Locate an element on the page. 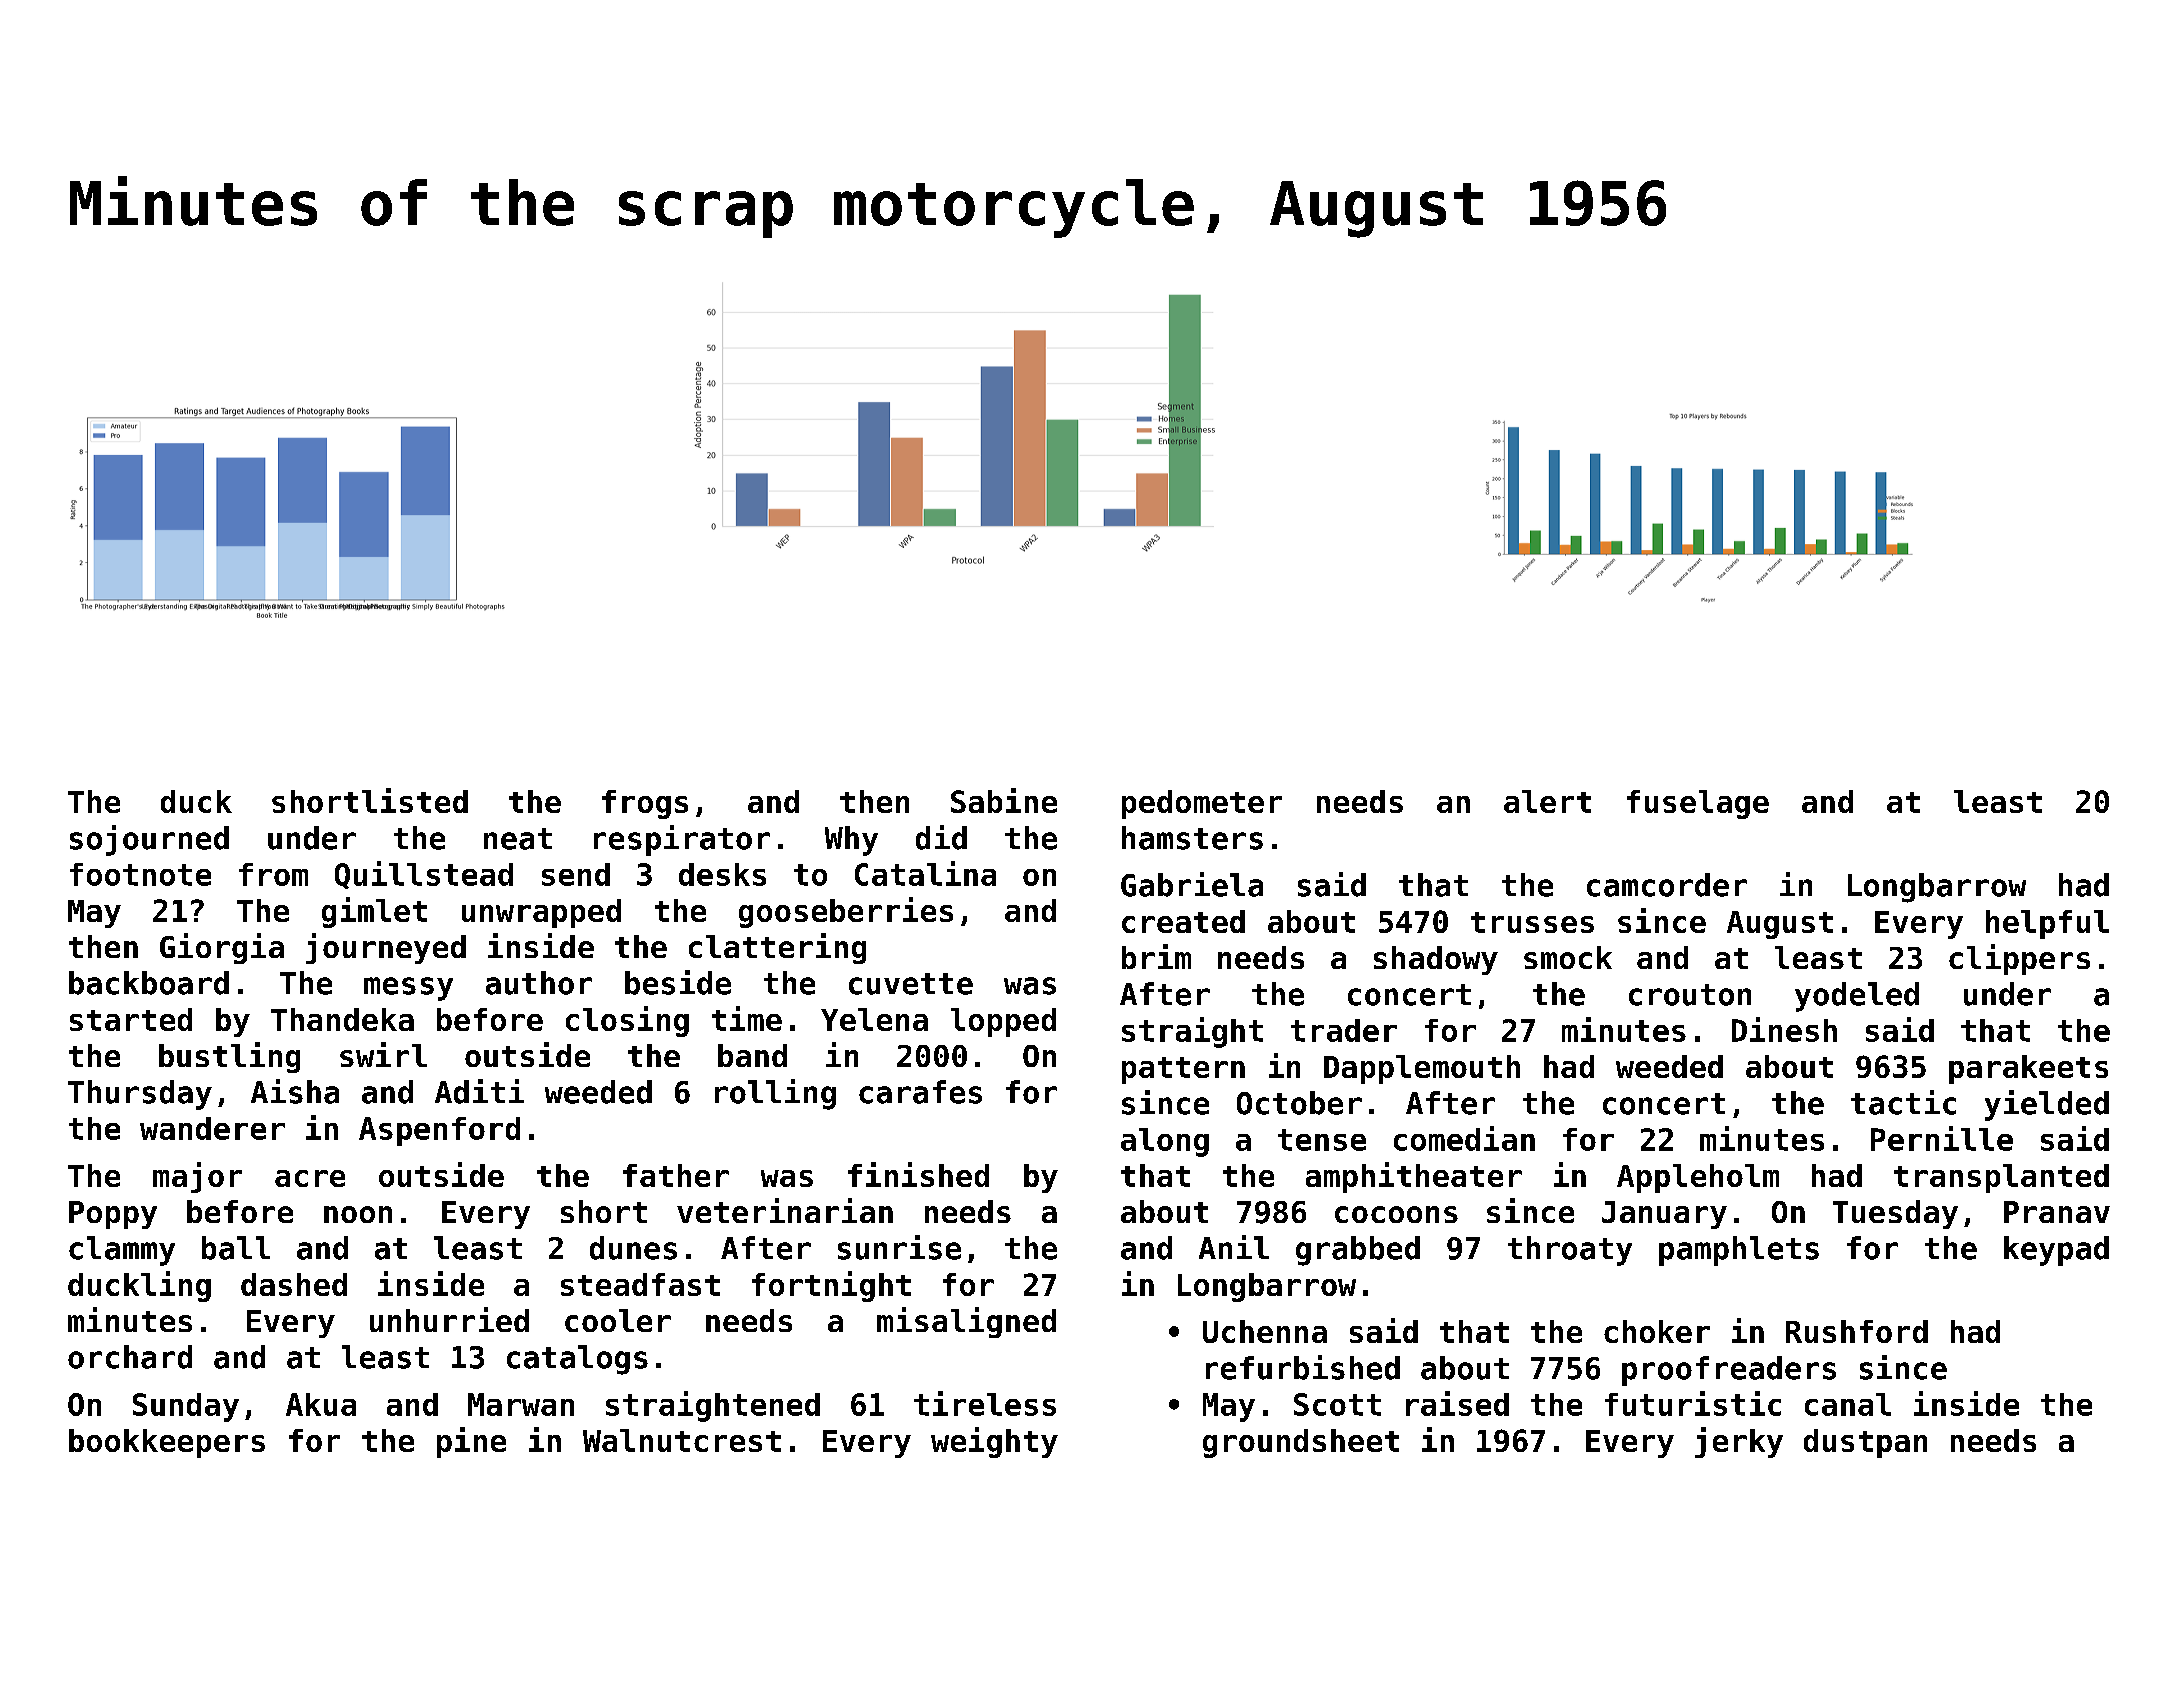  fuselage is located at coordinates (1698, 804).
